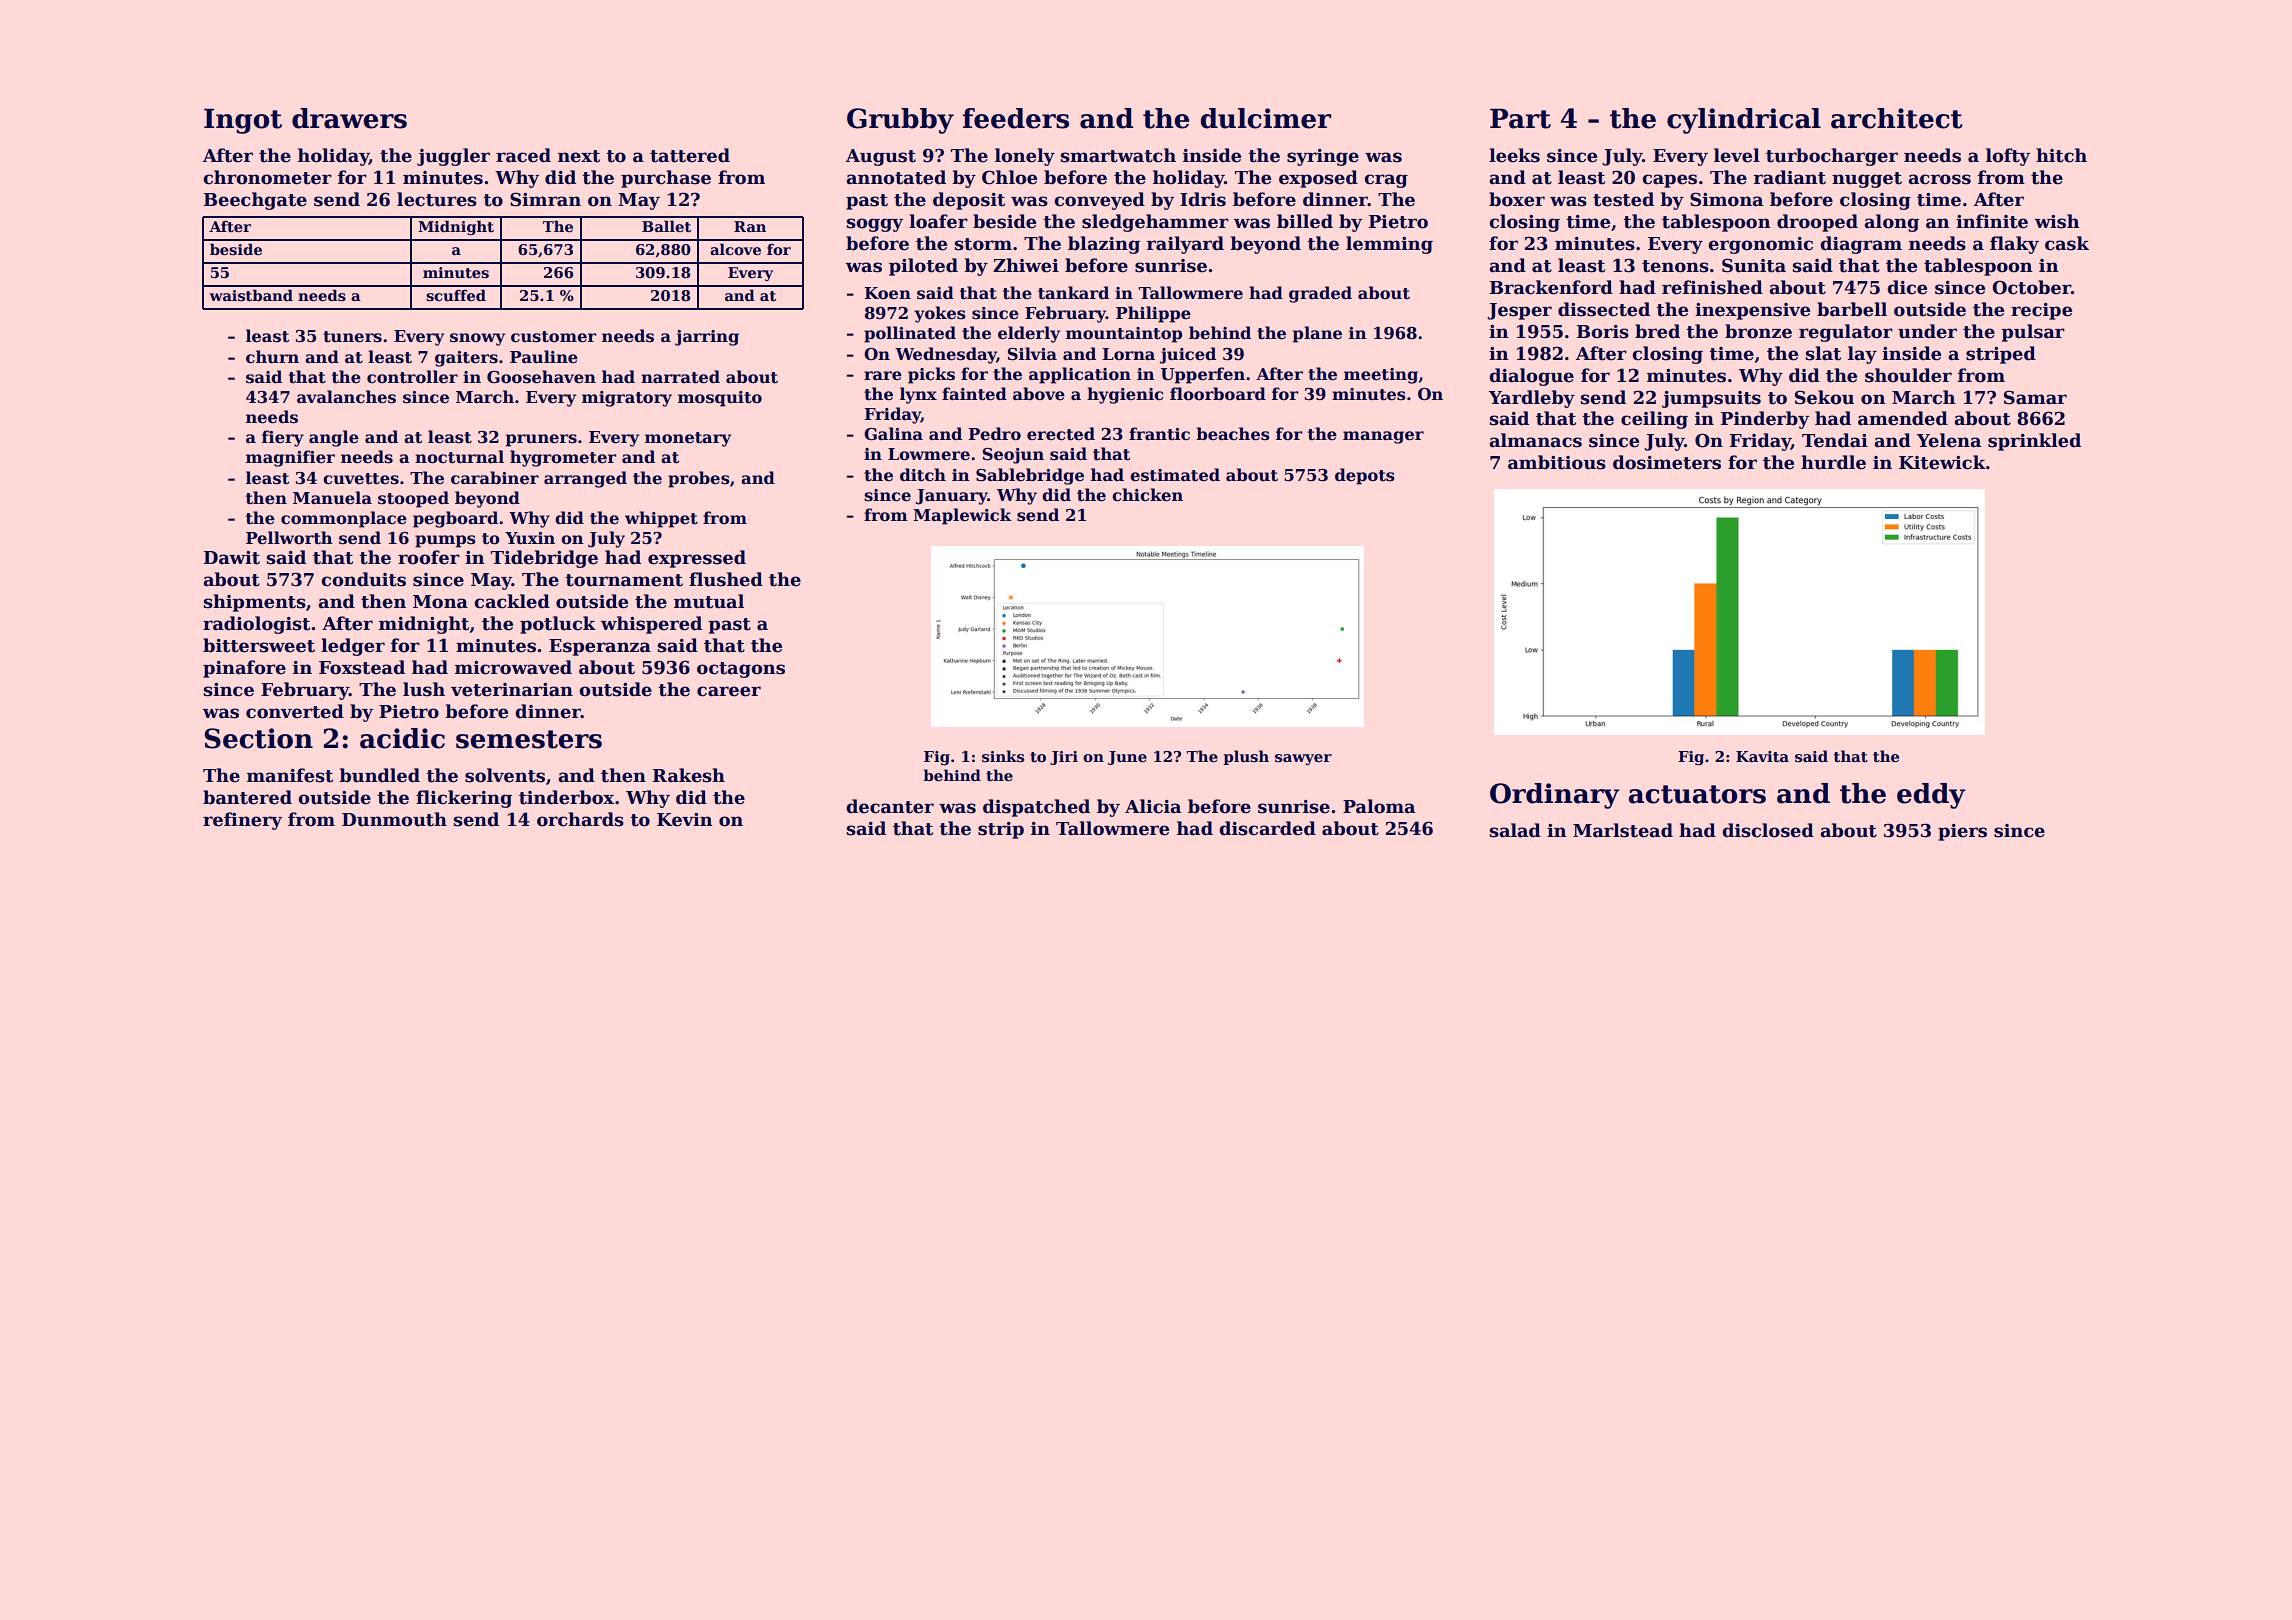  What do you see at coordinates (1303, 759) in the page?
I see `sawyer` at bounding box center [1303, 759].
